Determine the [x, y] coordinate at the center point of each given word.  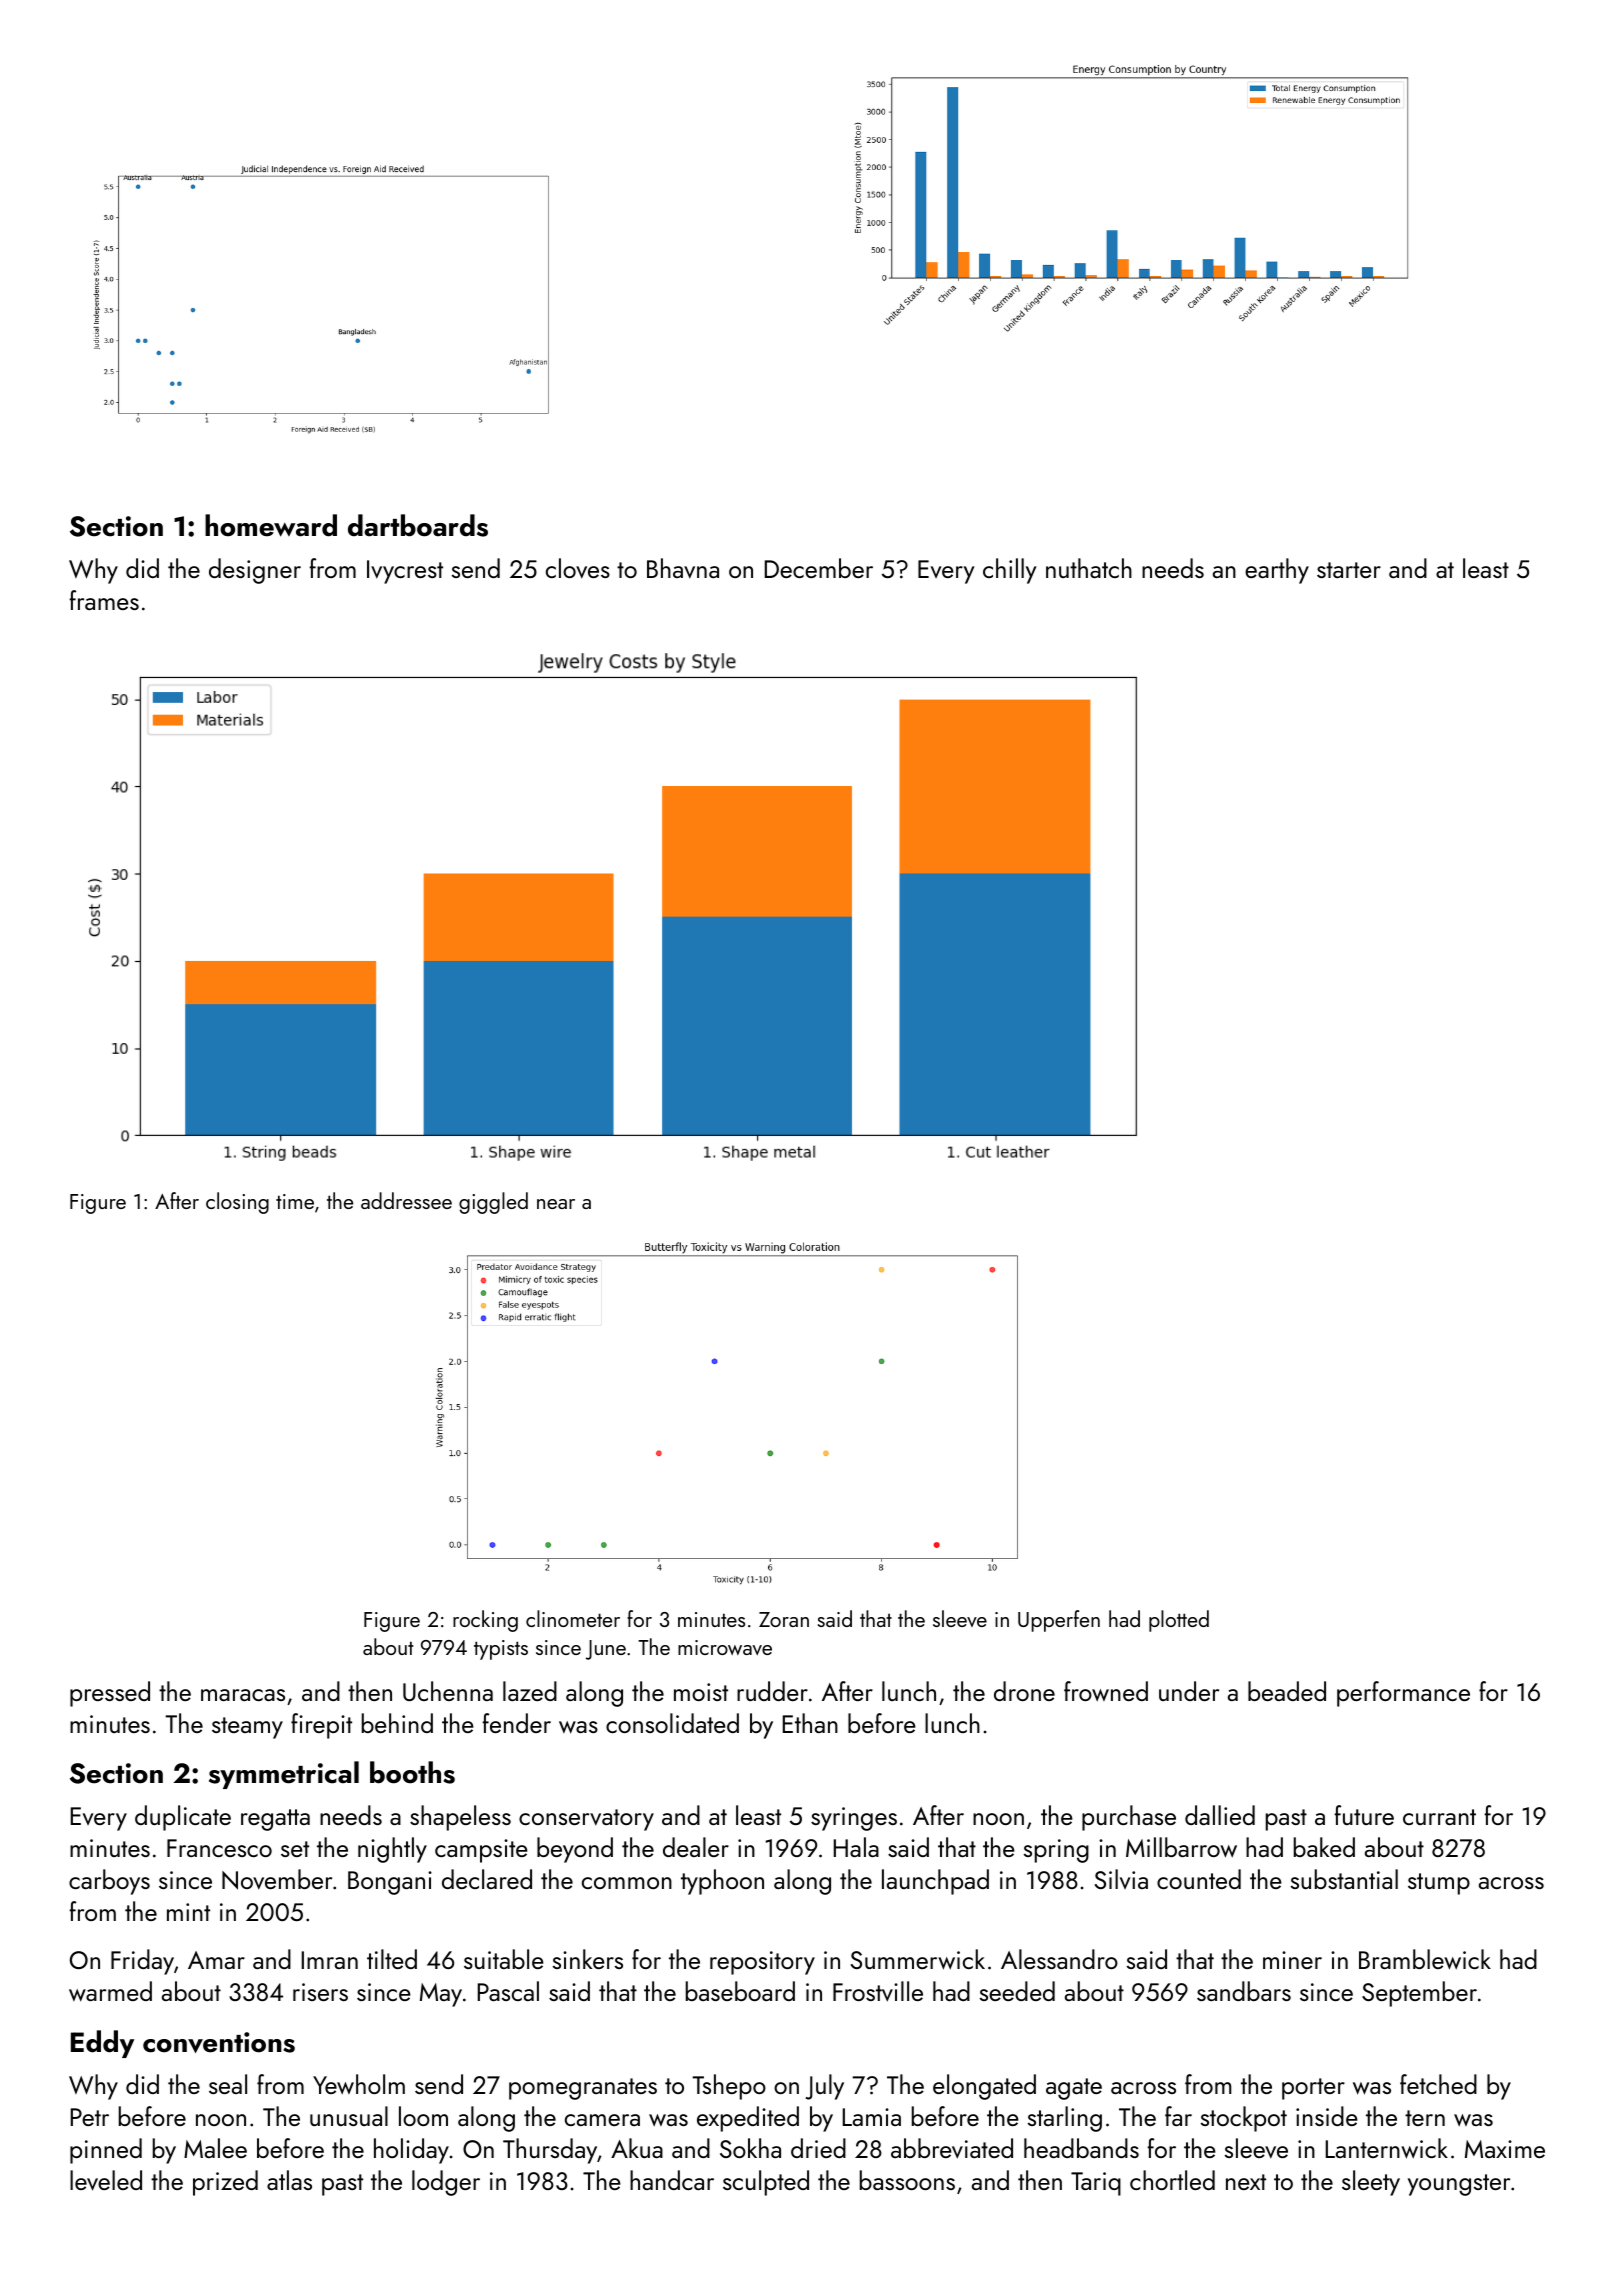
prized [225, 2183]
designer [255, 571]
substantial [1344, 1879]
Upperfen [1059, 1621]
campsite [481, 1851]
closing [237, 1203]
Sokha [750, 2148]
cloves [578, 568]
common [627, 1883]
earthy [1277, 571]
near [556, 1204]
